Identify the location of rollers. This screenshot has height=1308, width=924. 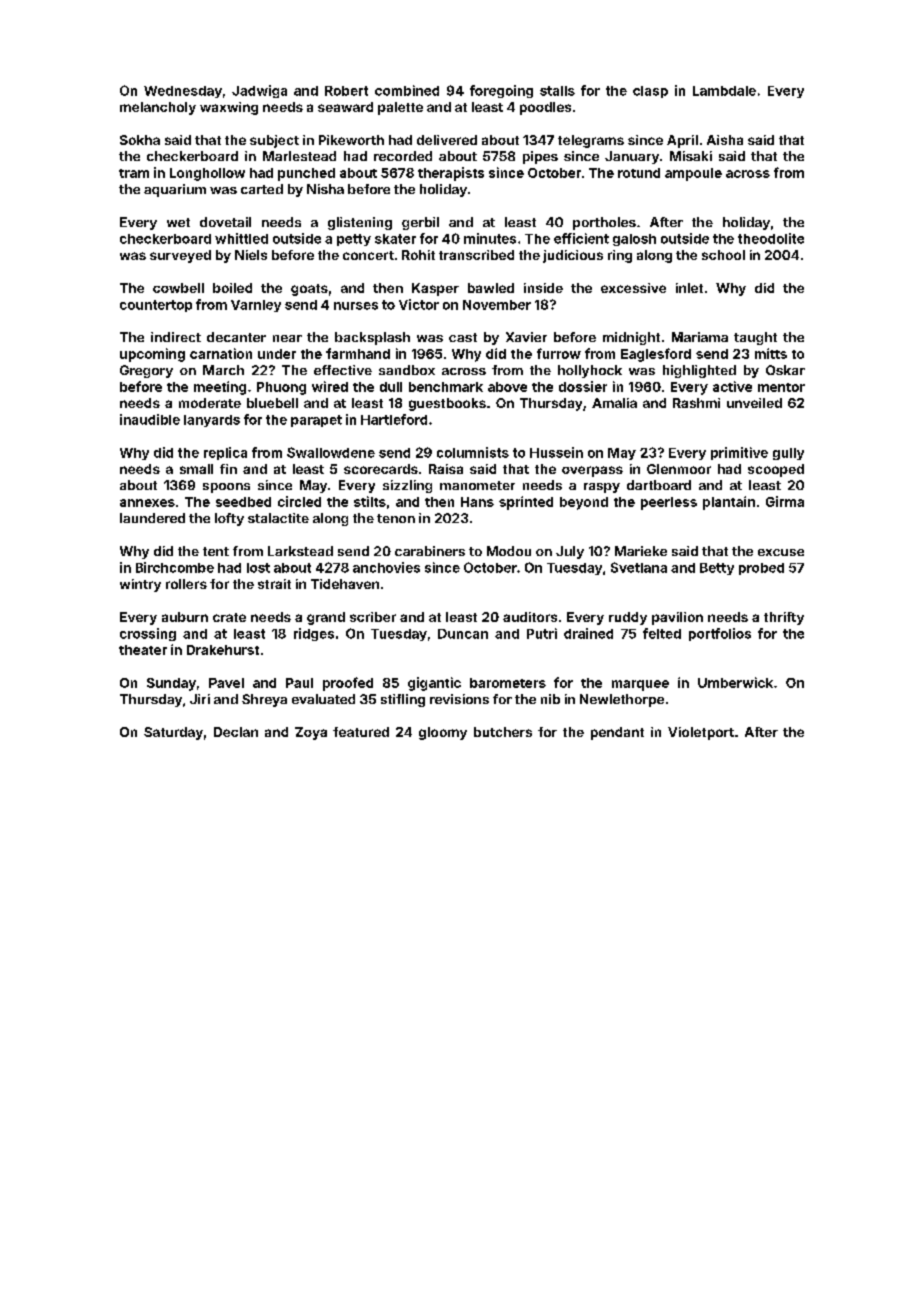
(186, 584).
